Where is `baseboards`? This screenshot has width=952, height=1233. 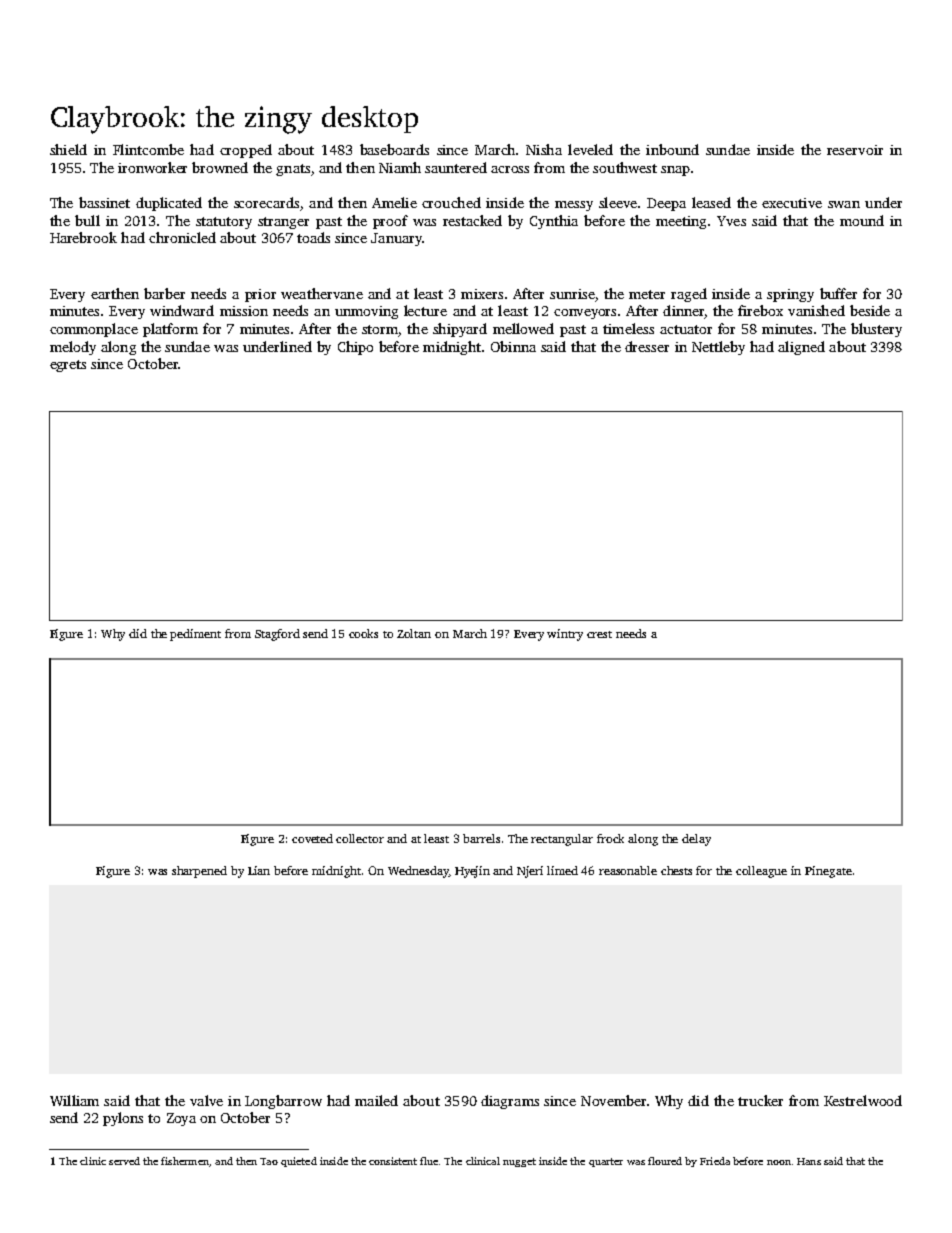 baseboards is located at coordinates (394, 149).
